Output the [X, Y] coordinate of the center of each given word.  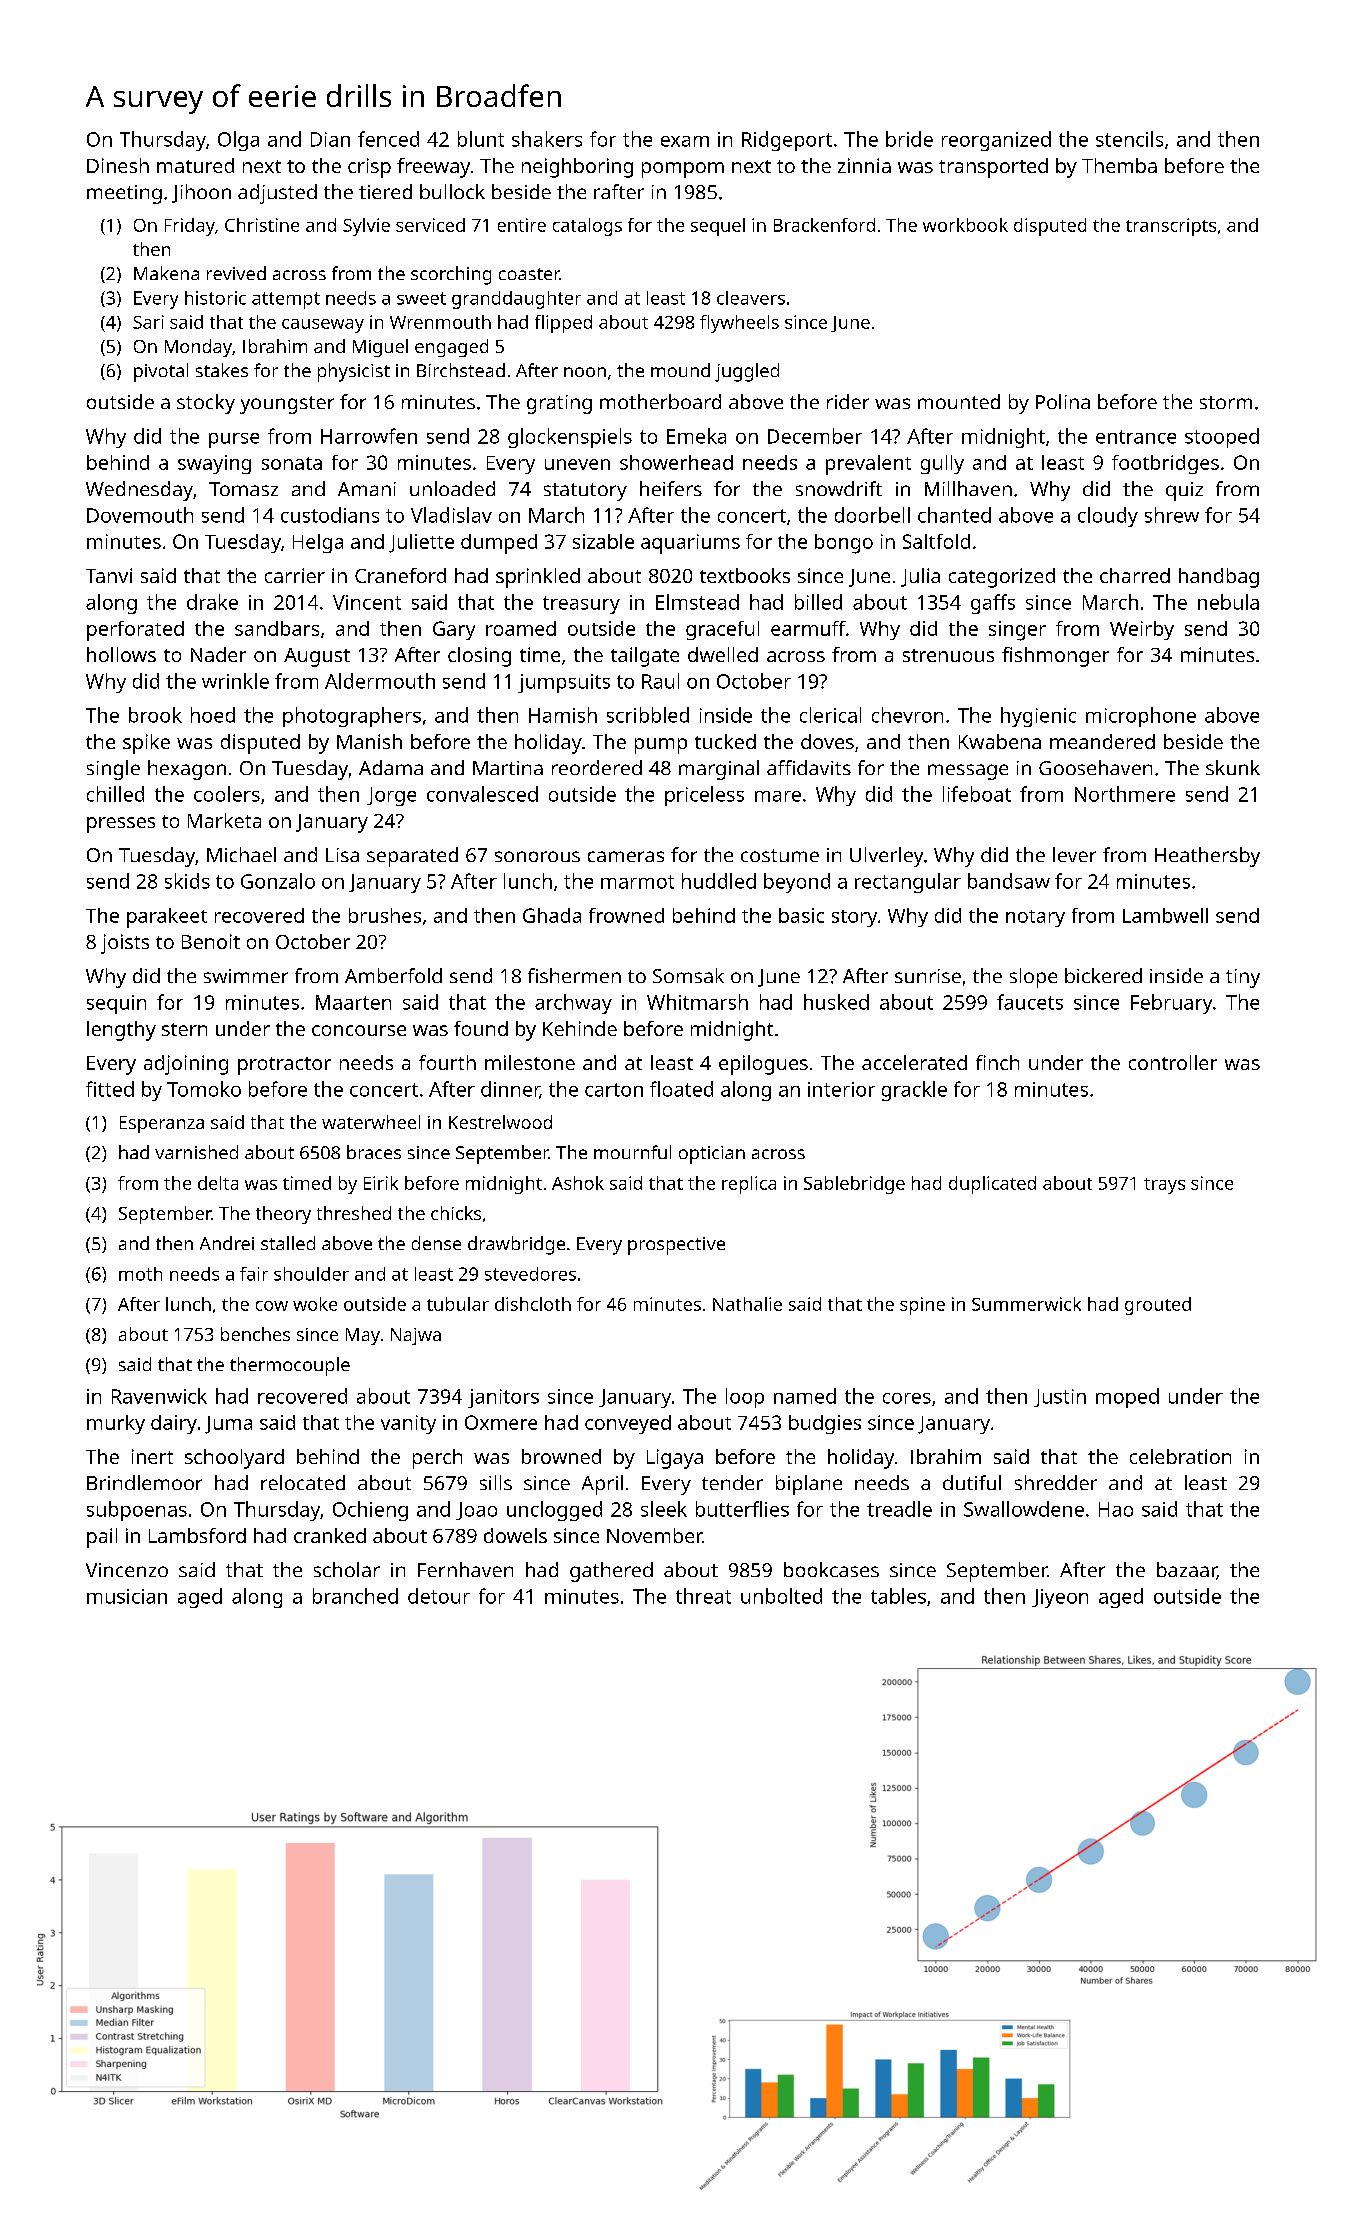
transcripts [1171, 227]
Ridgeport [787, 141]
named [805, 1396]
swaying [214, 464]
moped [1127, 1398]
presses [121, 825]
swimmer [246, 976]
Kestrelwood [500, 1122]
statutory [585, 492]
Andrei [227, 1243]
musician [127, 1596]
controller [1173, 1062]
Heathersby [1207, 857]
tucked [725, 741]
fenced [388, 139]
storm [1226, 402]
